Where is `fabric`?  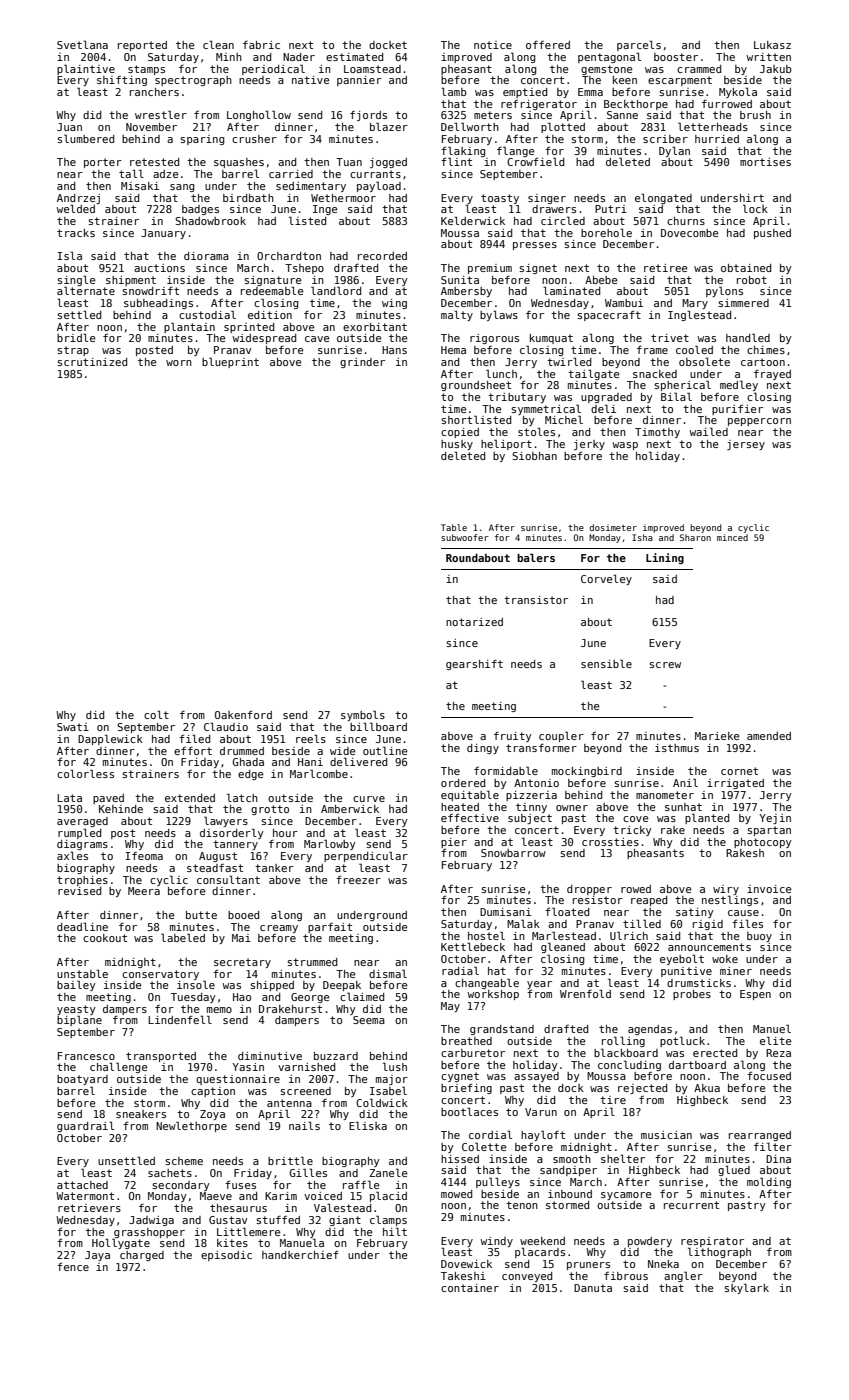
fabric is located at coordinates (261, 45).
